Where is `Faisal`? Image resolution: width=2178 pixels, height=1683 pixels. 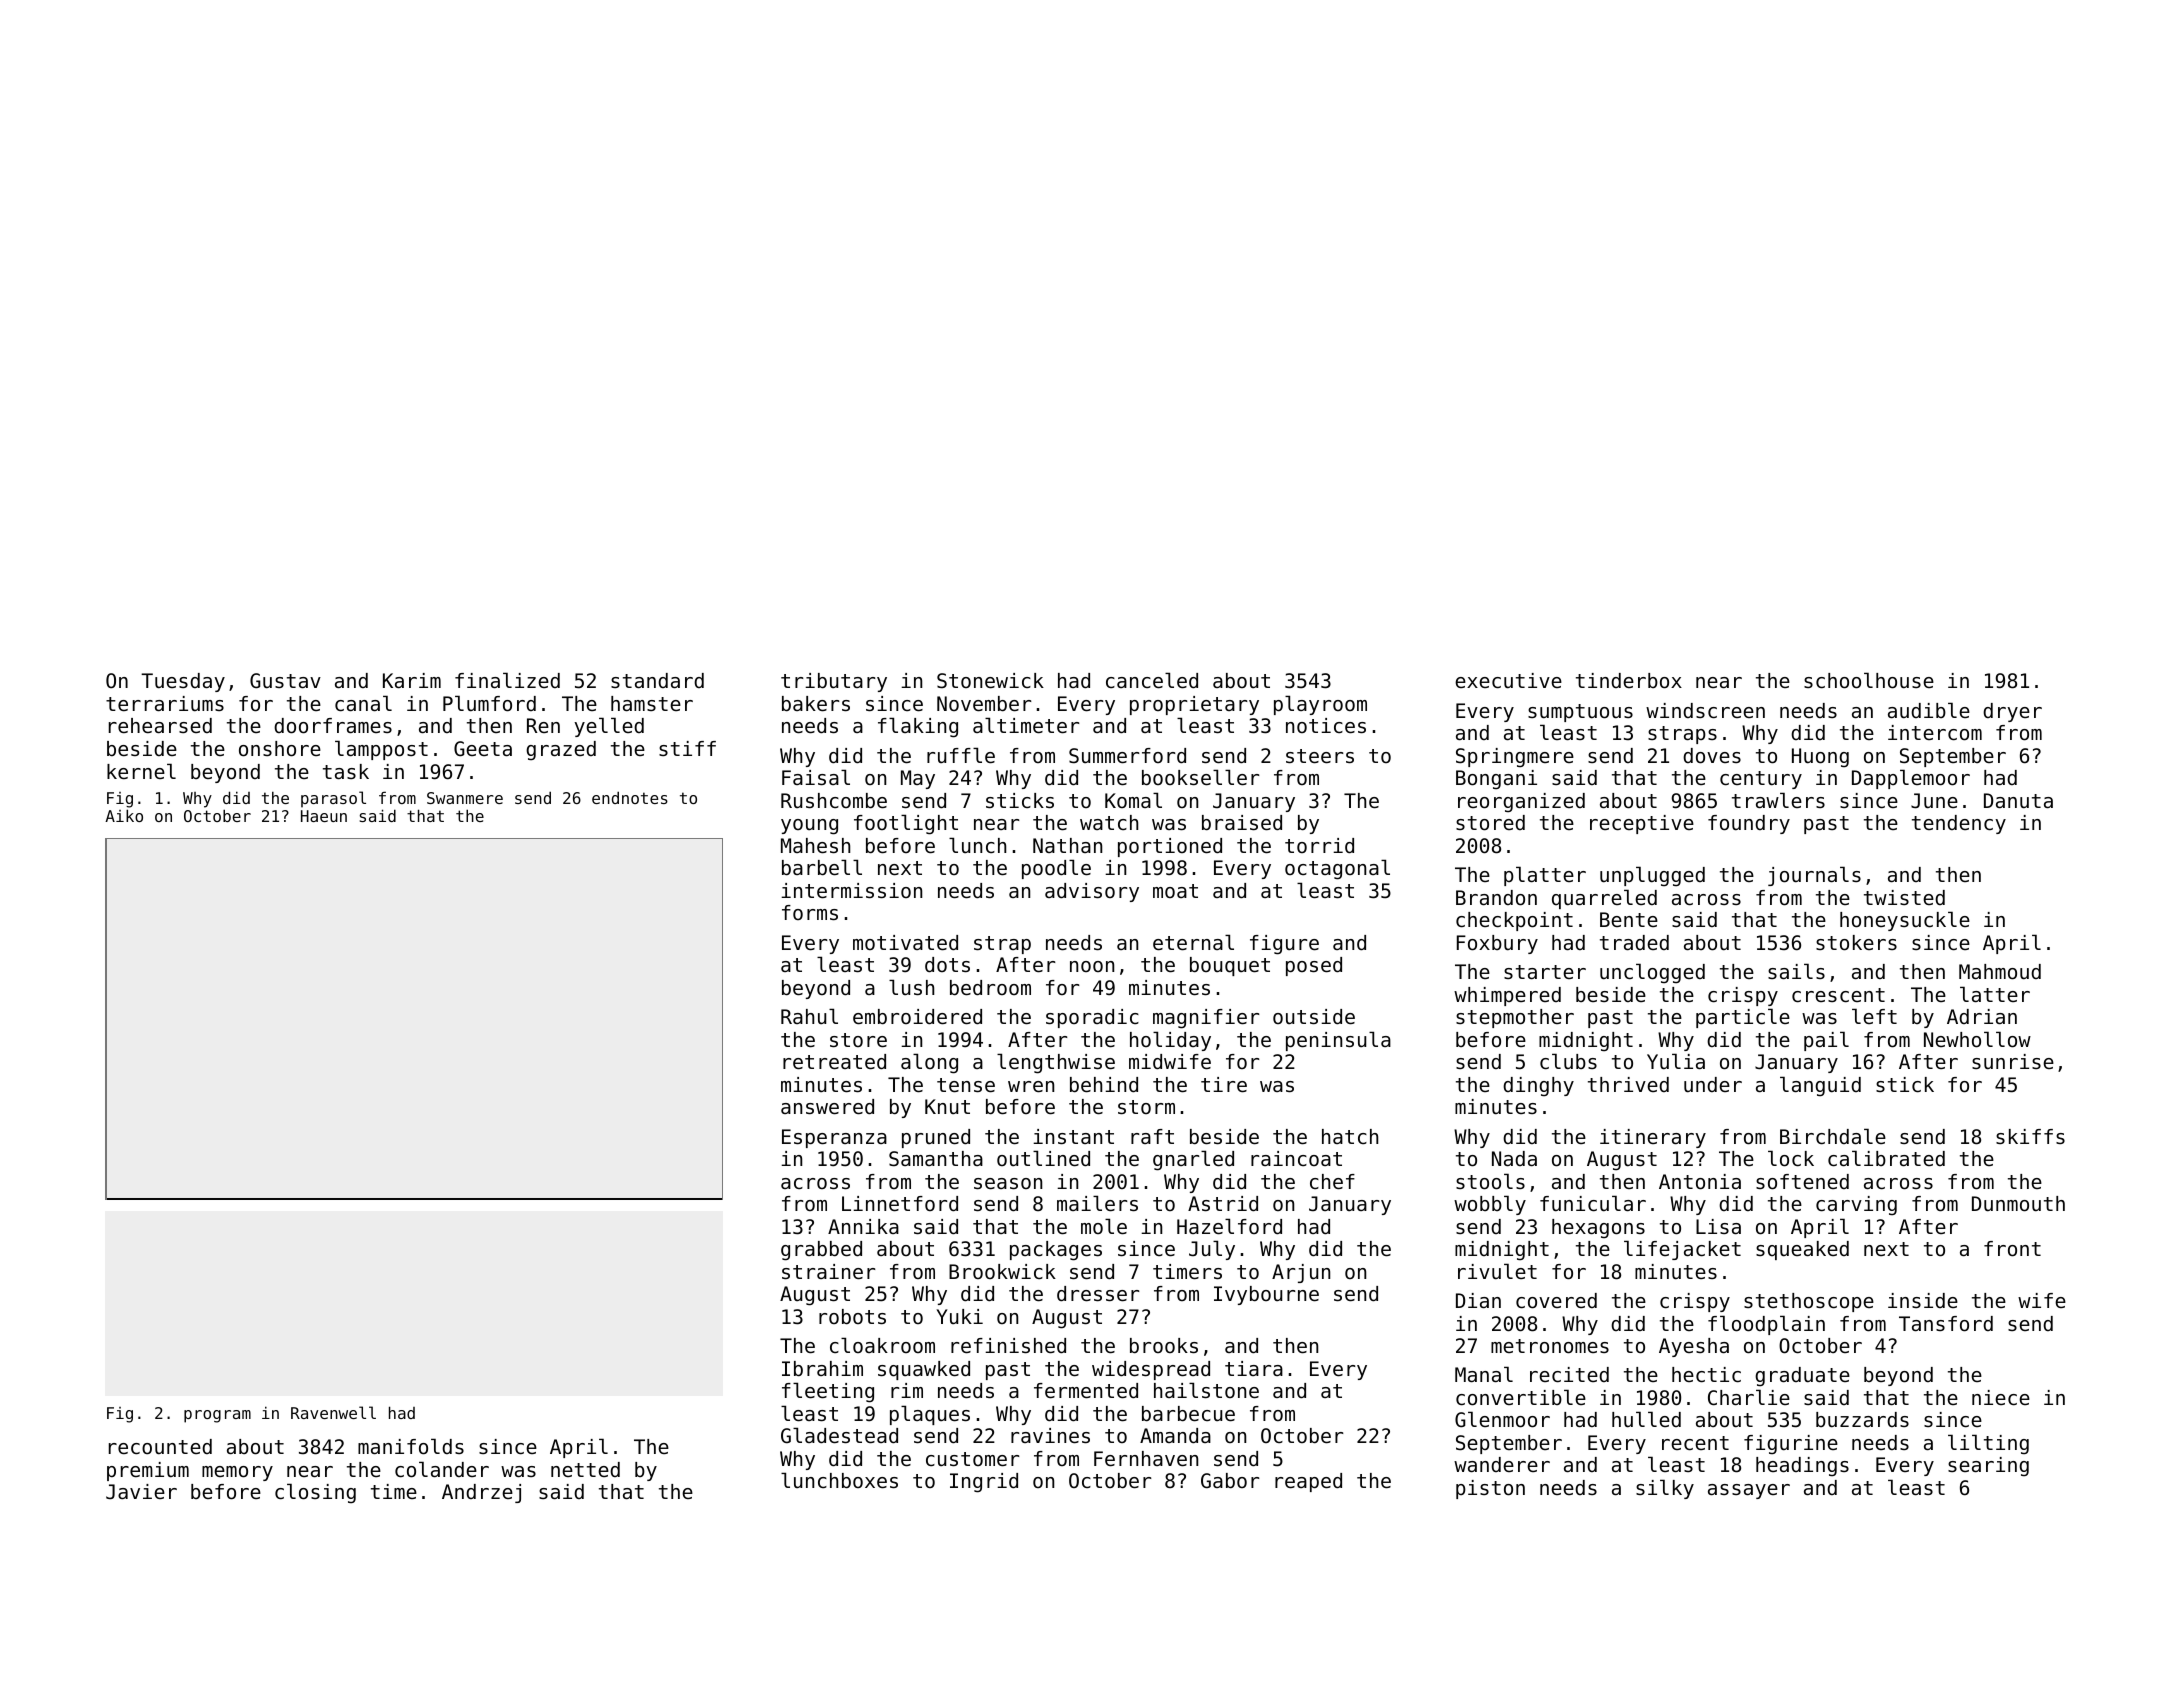 Faisal is located at coordinates (816, 777).
